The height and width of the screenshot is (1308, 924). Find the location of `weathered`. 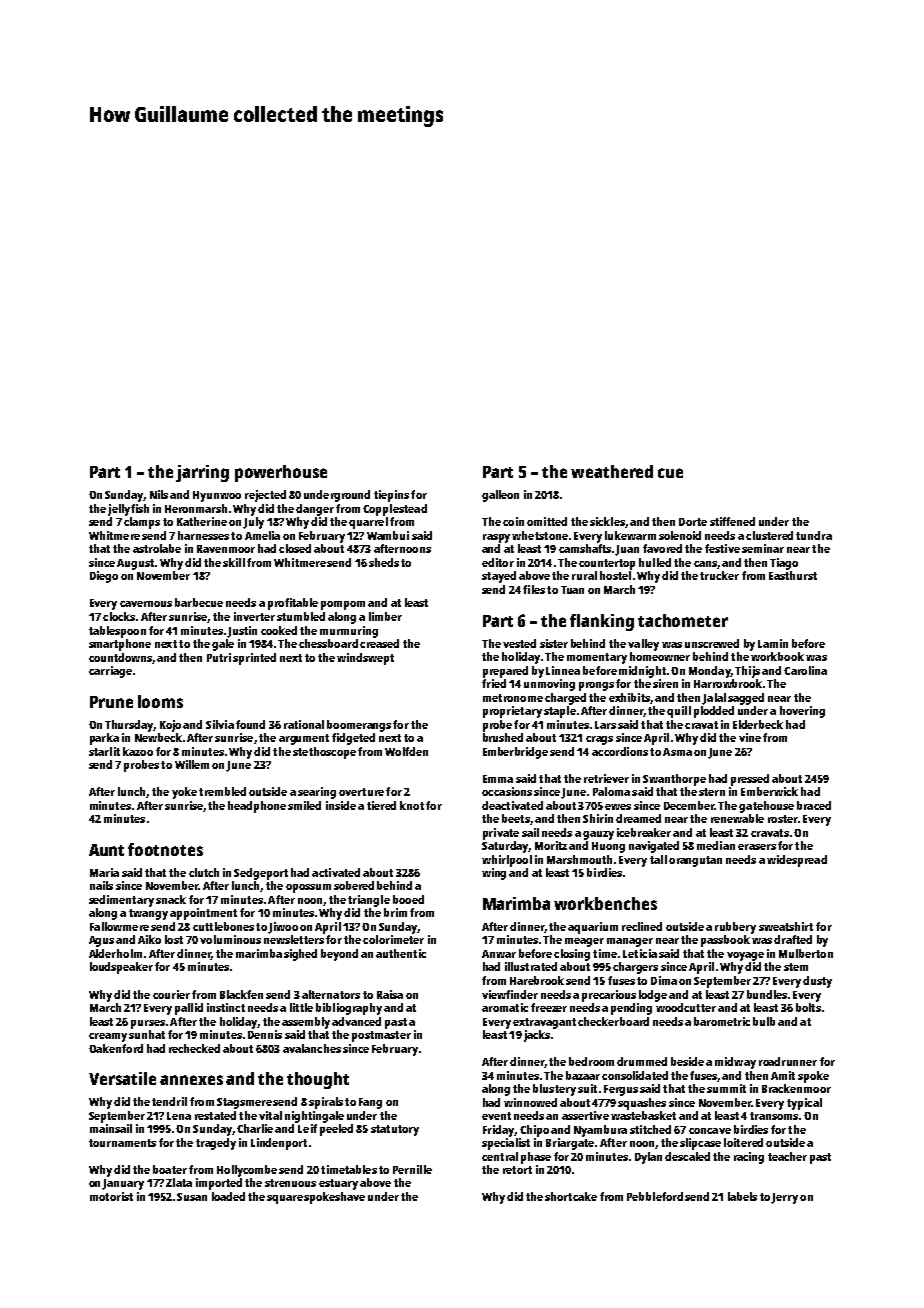

weathered is located at coordinates (612, 471).
